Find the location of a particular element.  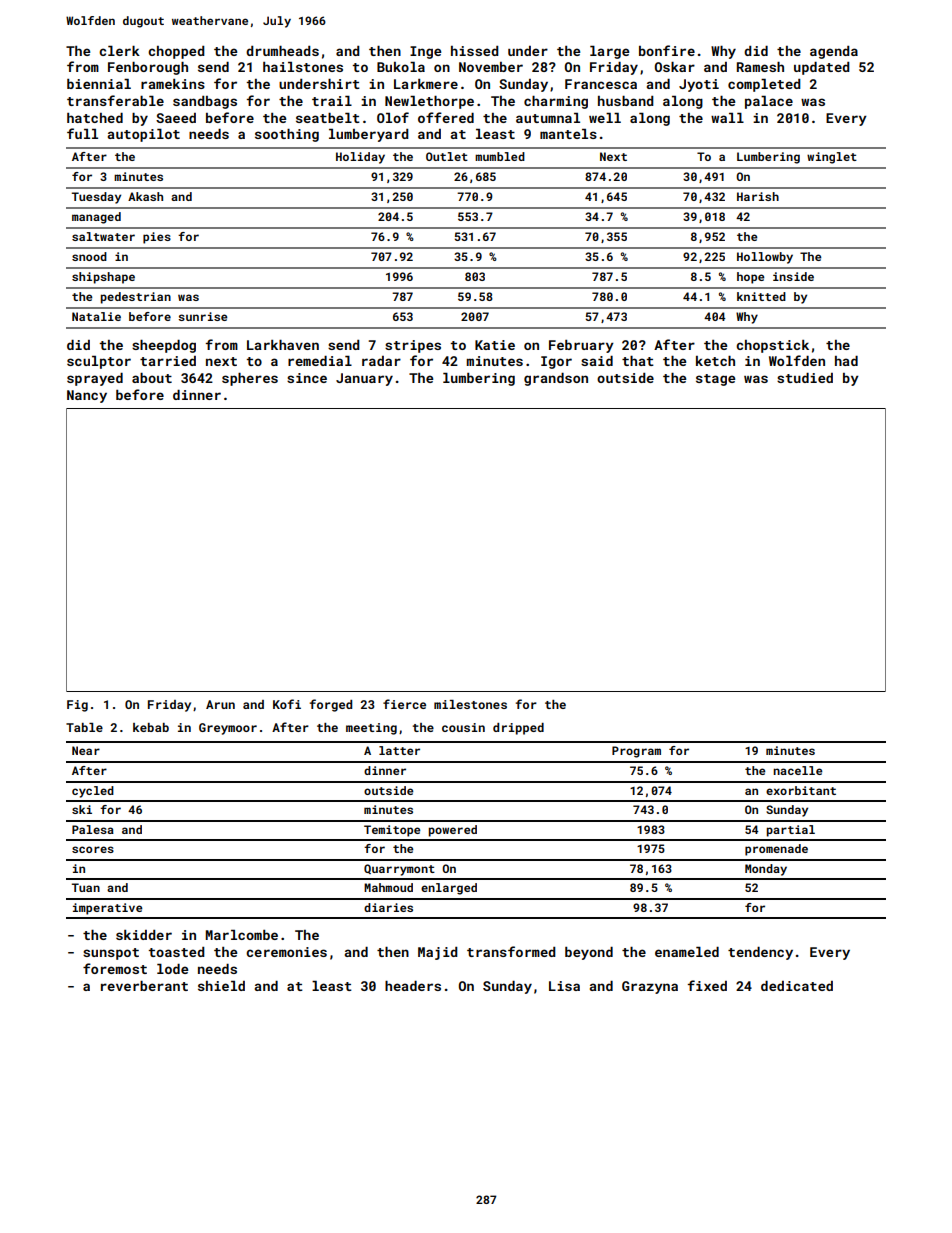

drumheads is located at coordinates (282, 51).
